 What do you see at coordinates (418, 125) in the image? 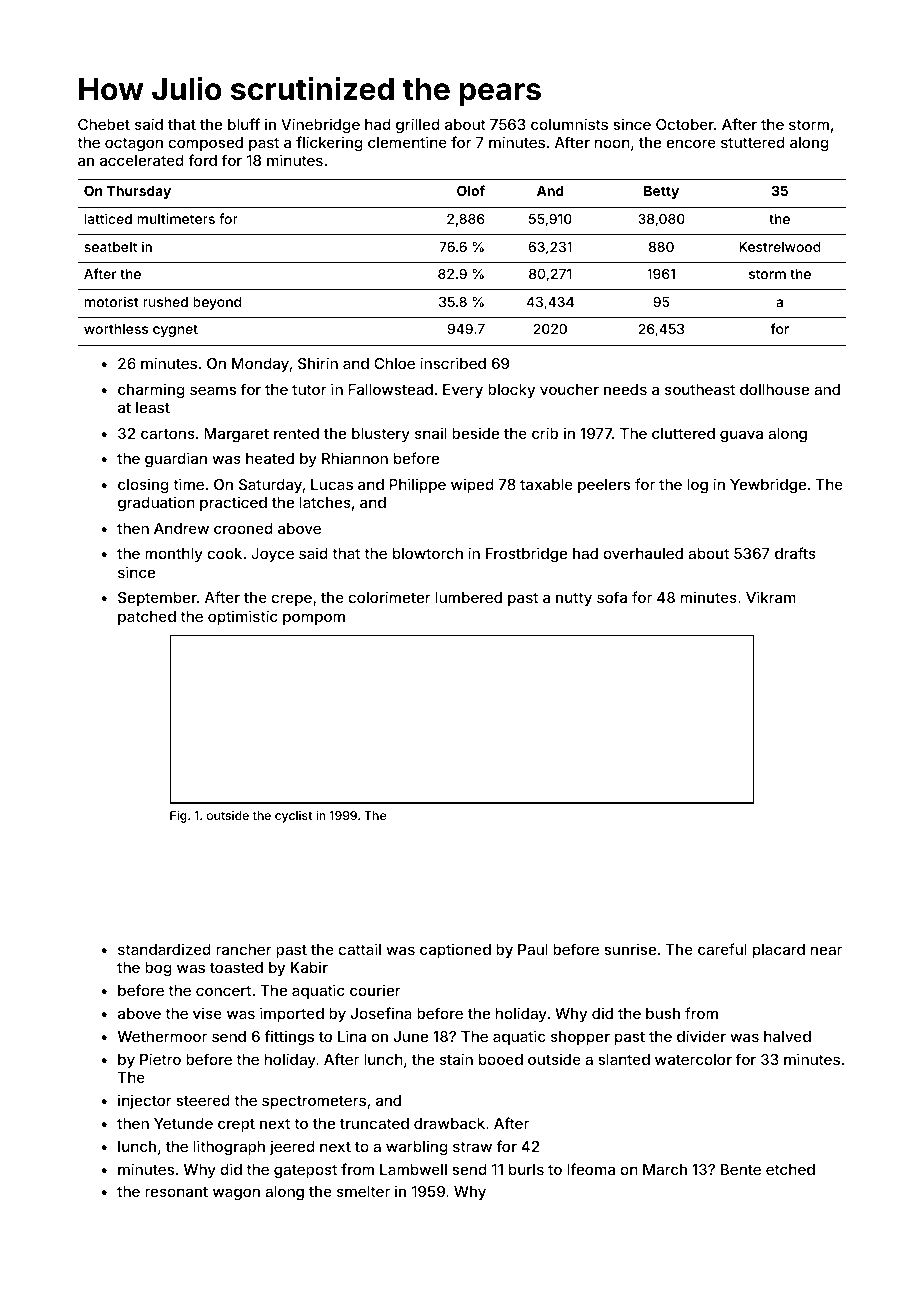
I see `grilled` at bounding box center [418, 125].
